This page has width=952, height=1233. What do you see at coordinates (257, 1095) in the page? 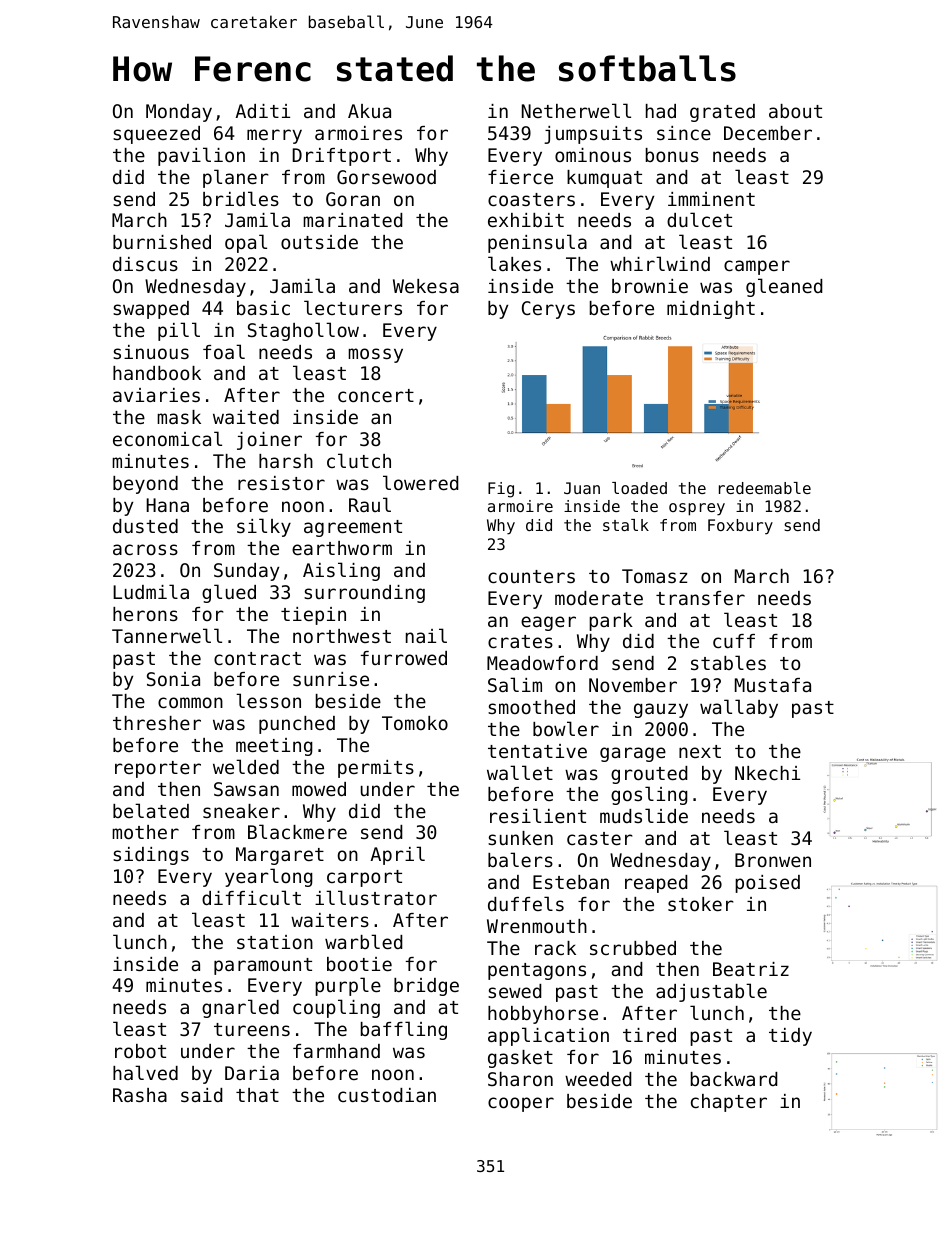
I see `that` at bounding box center [257, 1095].
